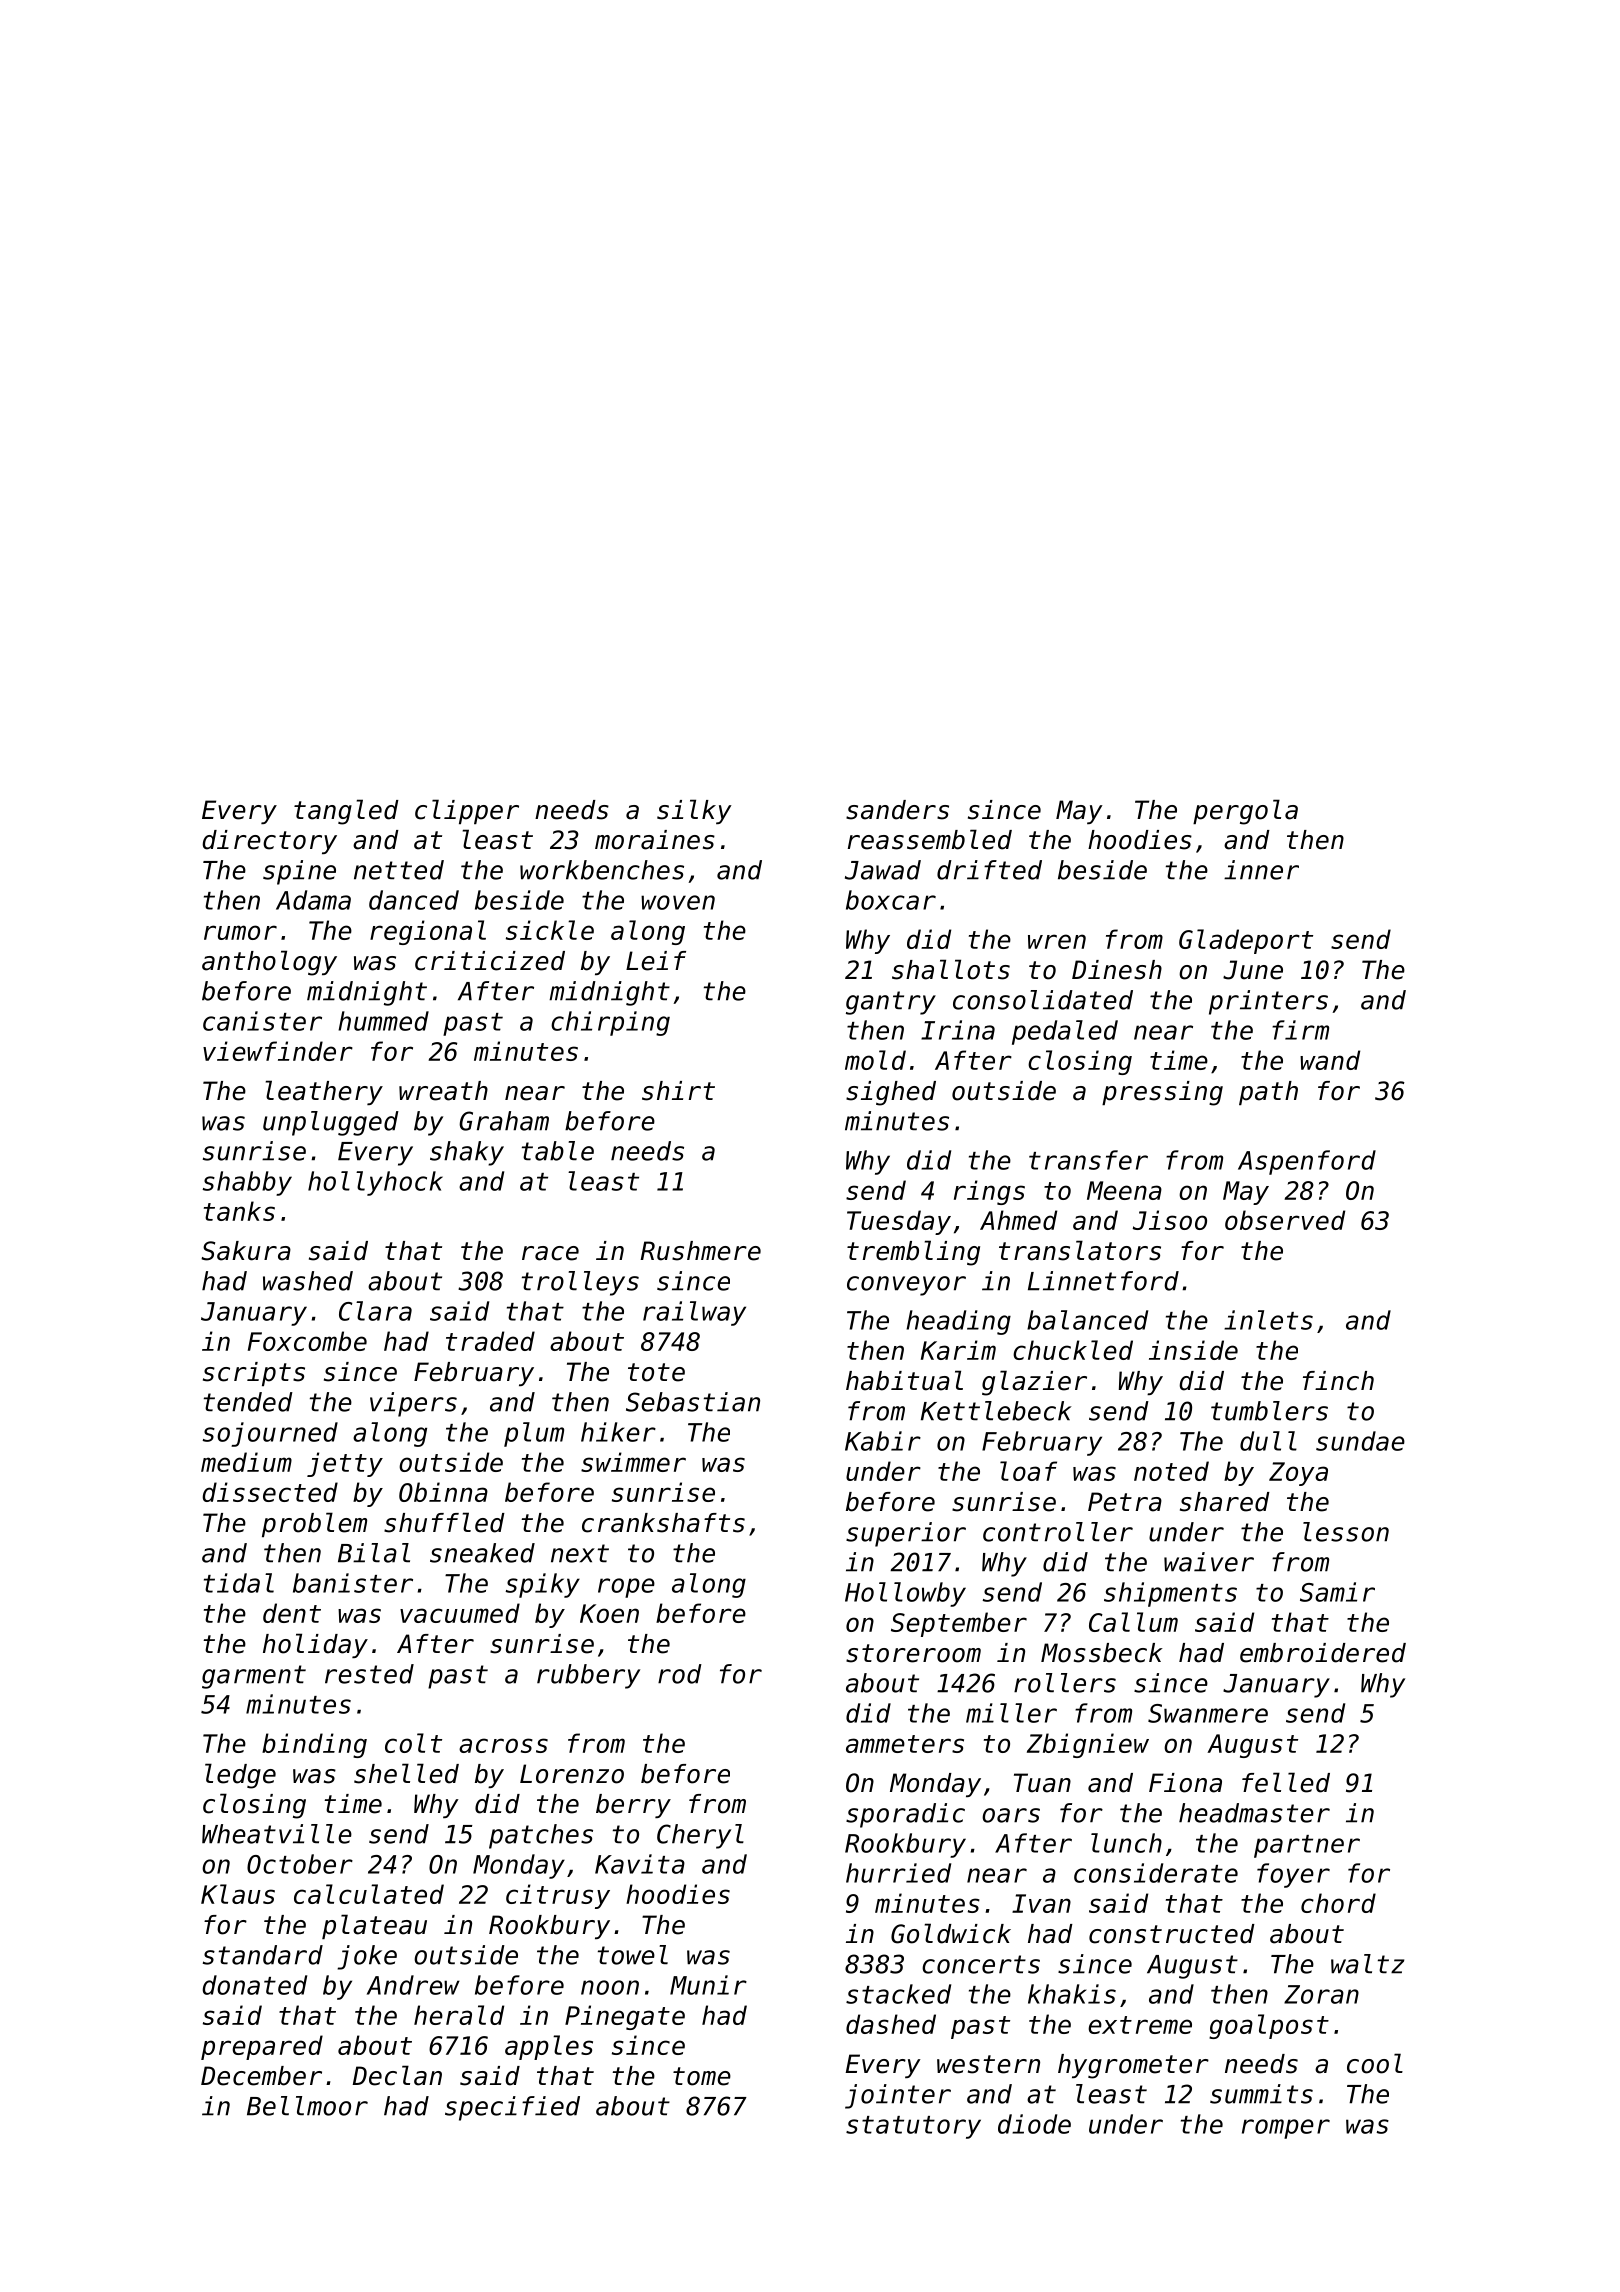 The width and height of the screenshot is (1620, 2292). What do you see at coordinates (700, 1251) in the screenshot?
I see `Rushmere` at bounding box center [700, 1251].
